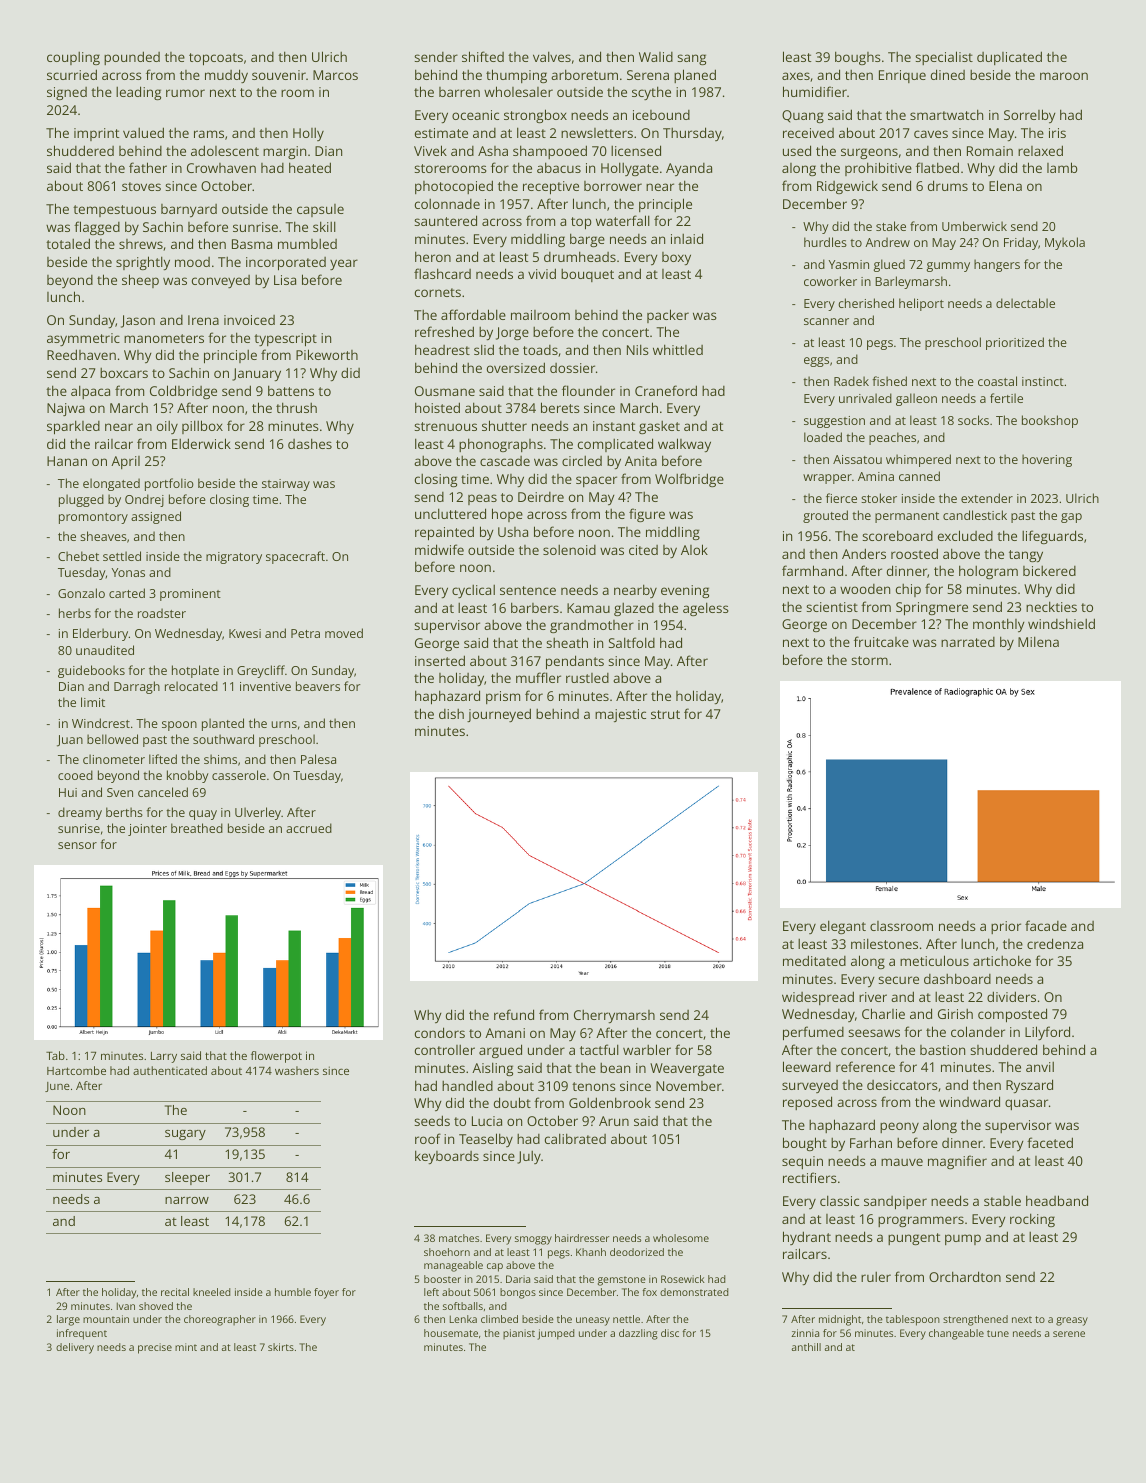  I want to click on Lilyford, so click(1047, 1033).
